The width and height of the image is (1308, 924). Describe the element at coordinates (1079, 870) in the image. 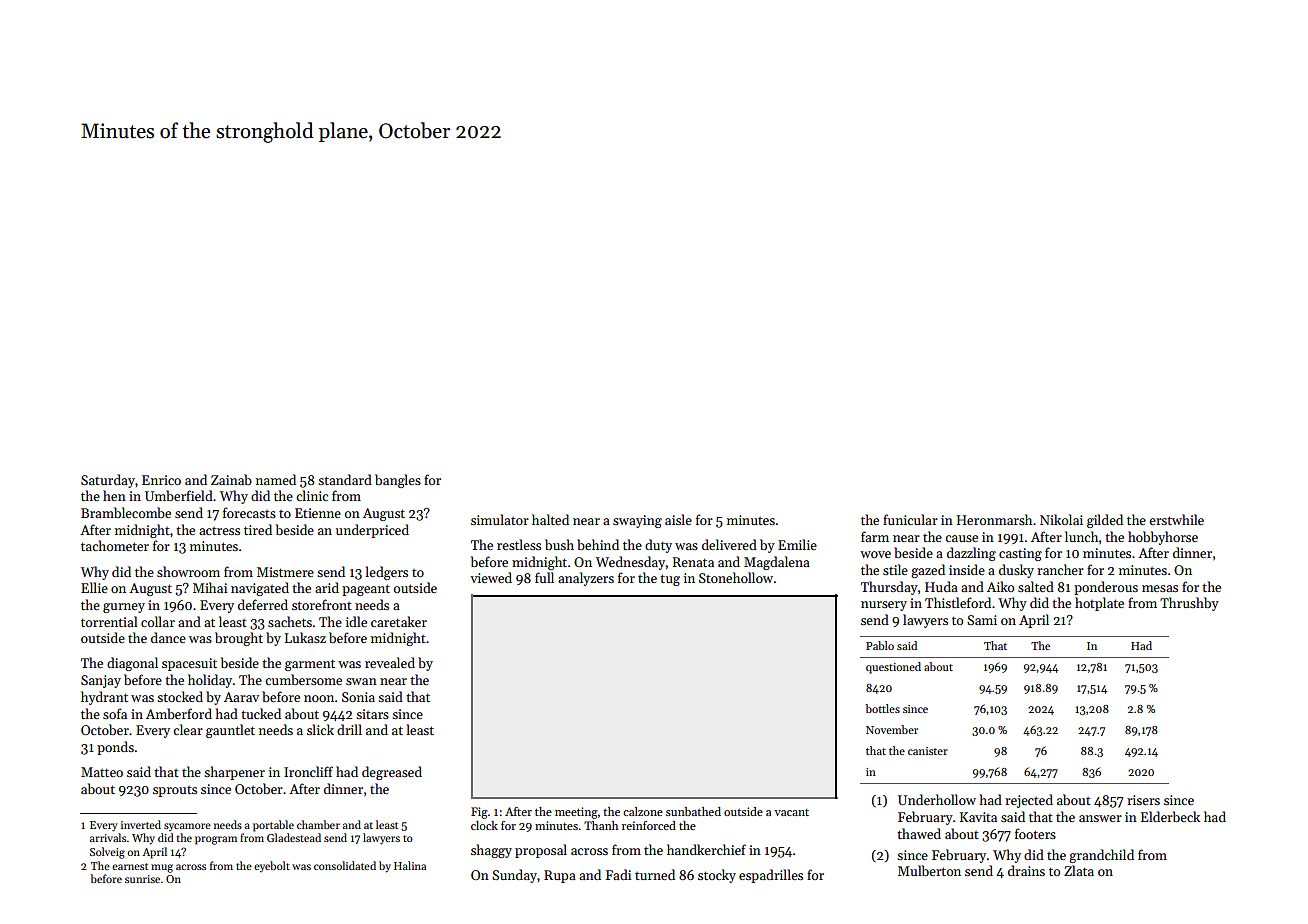

I see `Zlata` at that location.
